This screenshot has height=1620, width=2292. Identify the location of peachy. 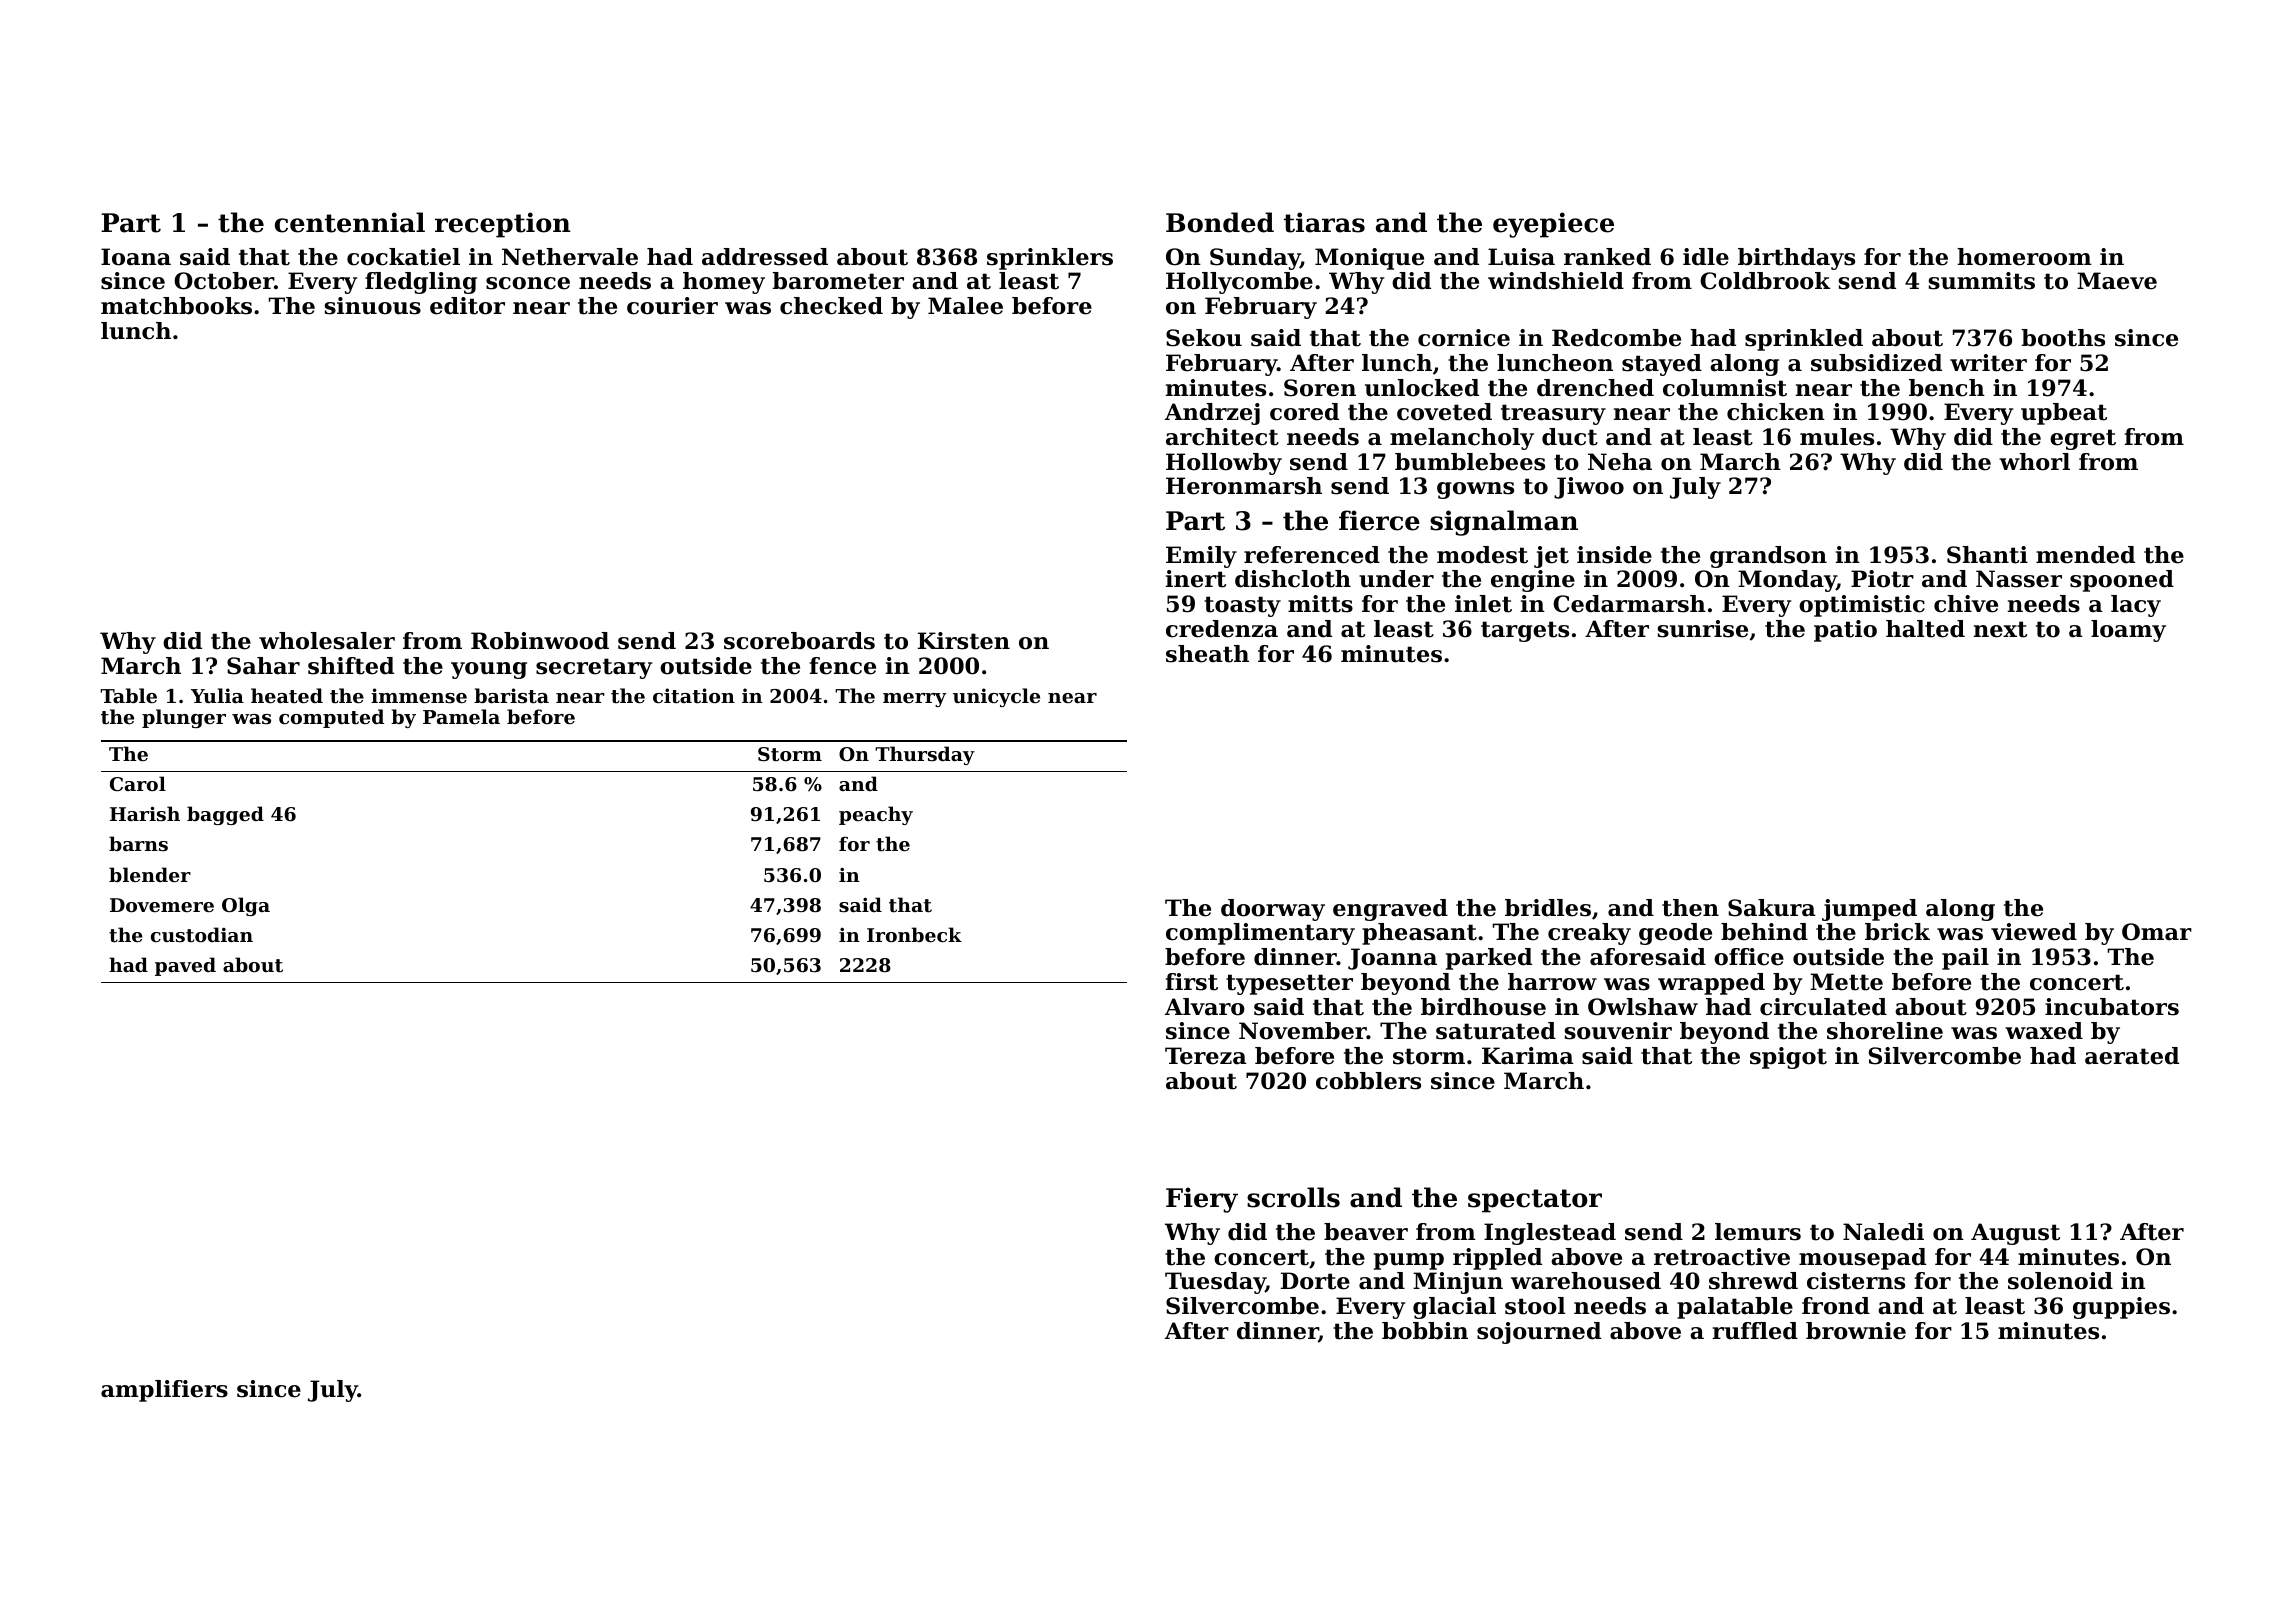
(876, 815).
